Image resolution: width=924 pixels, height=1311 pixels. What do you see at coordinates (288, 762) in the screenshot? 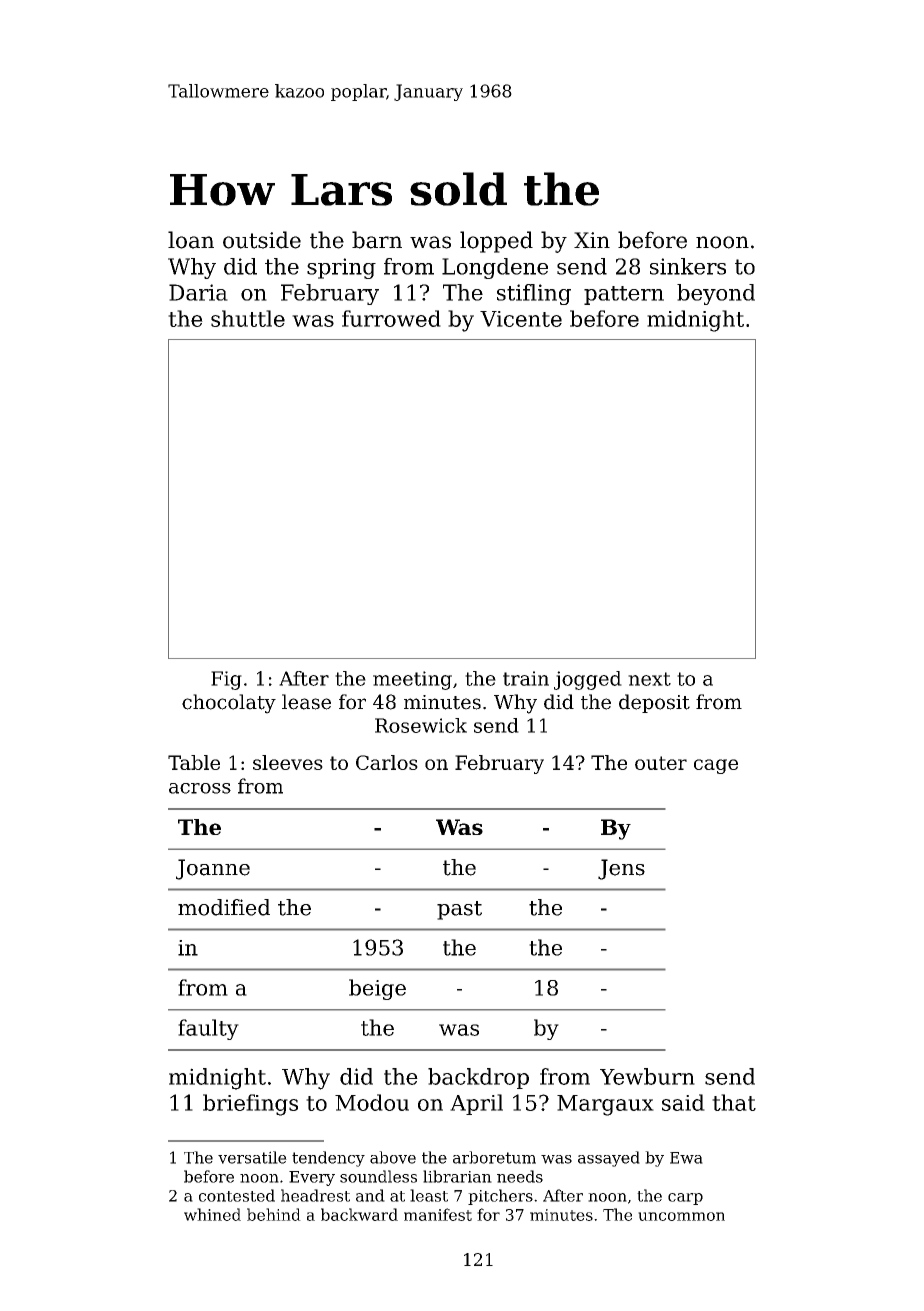
I see `sleeves` at bounding box center [288, 762].
